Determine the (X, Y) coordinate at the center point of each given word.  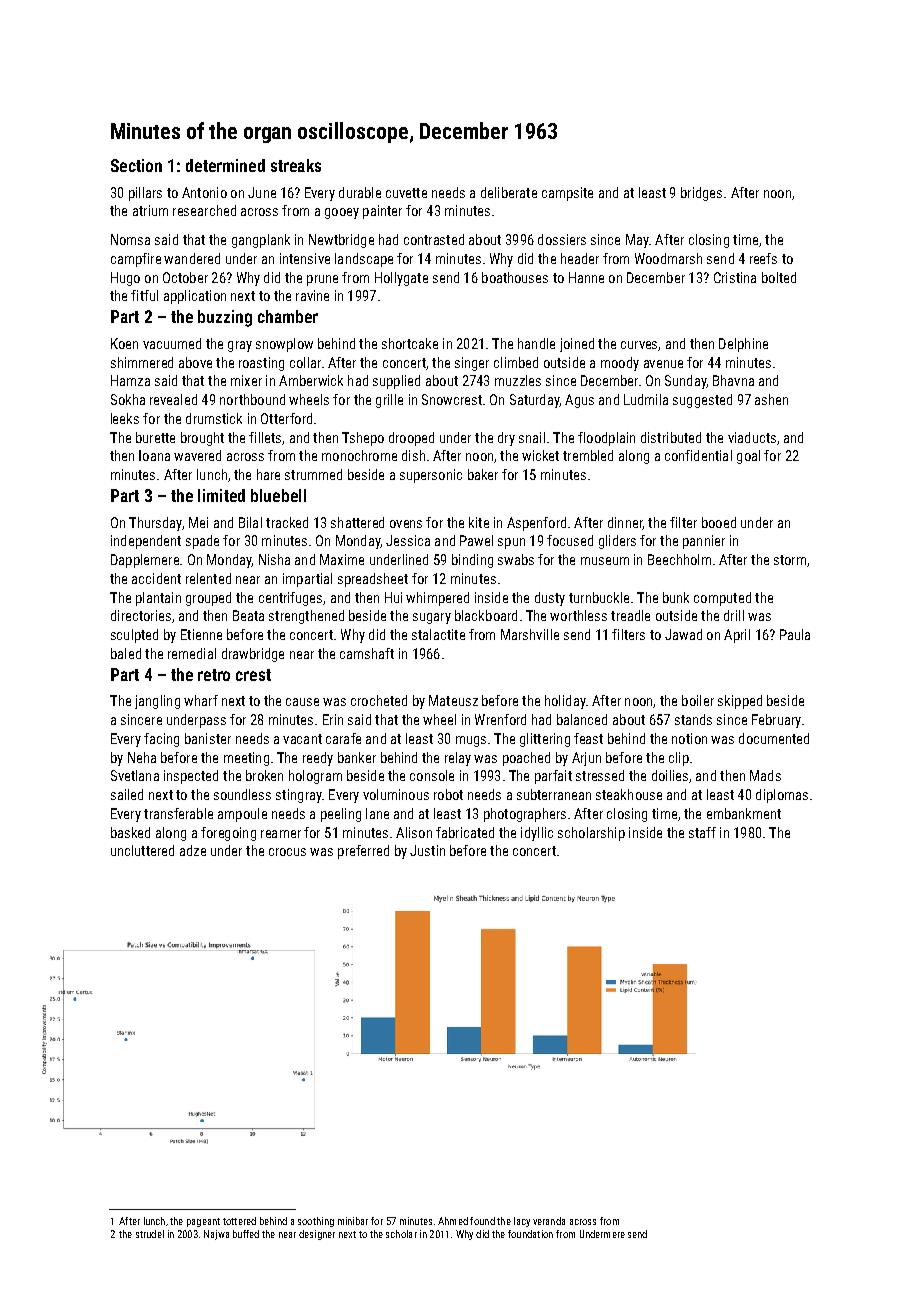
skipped (740, 702)
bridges (701, 194)
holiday (565, 702)
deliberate (509, 192)
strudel (150, 1234)
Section (136, 165)
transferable (178, 813)
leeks (125, 418)
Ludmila (646, 399)
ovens (406, 524)
